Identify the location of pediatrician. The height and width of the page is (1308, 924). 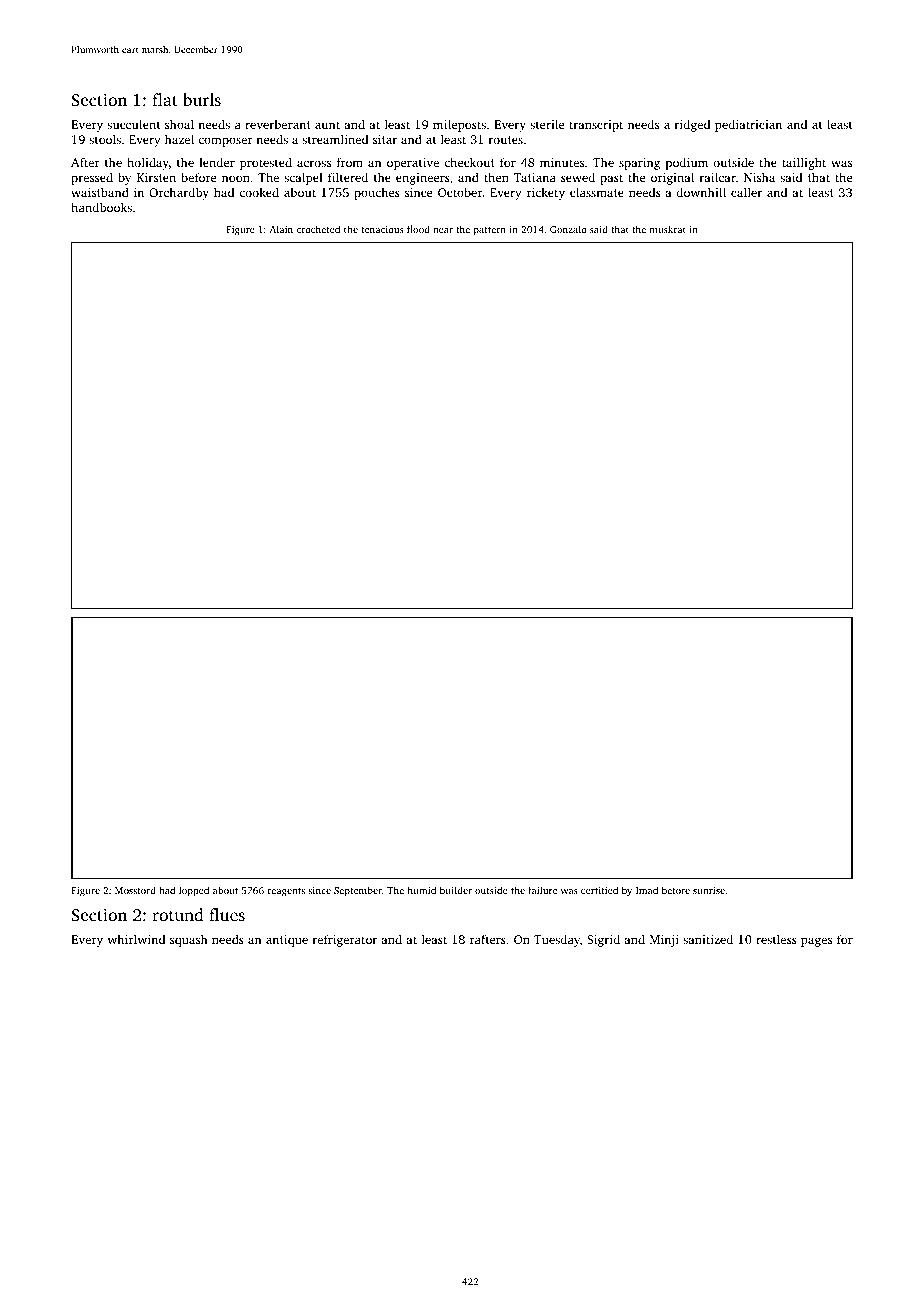
(748, 125).
